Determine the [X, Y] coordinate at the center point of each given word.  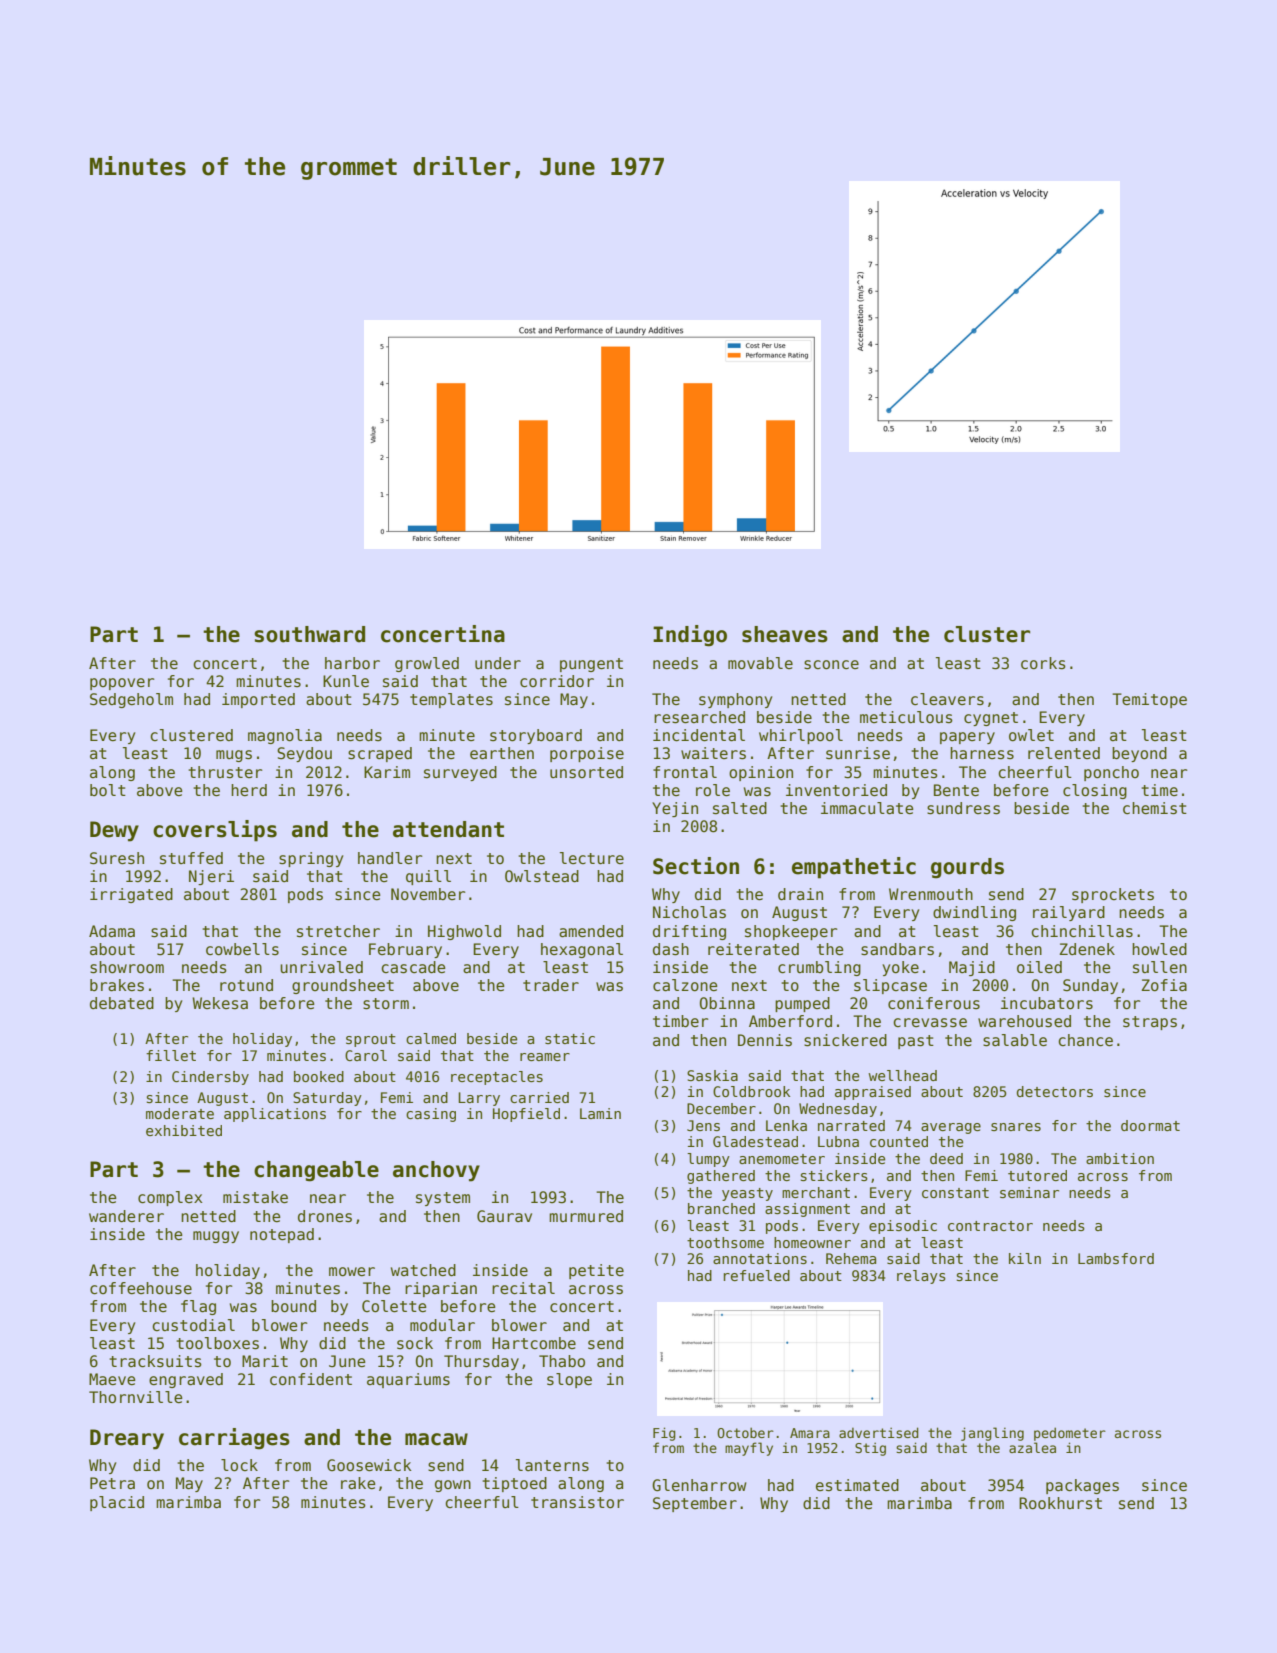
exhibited [184, 1130]
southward [309, 634]
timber [681, 1021]
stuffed [191, 858]
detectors [1055, 1091]
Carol [366, 1055]
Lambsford [1116, 1258]
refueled [757, 1275]
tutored [1037, 1175]
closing [1095, 791]
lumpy [708, 1160]
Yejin [675, 809]
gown [453, 1486]
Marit [265, 1361]
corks [1043, 663]
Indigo [690, 636]
